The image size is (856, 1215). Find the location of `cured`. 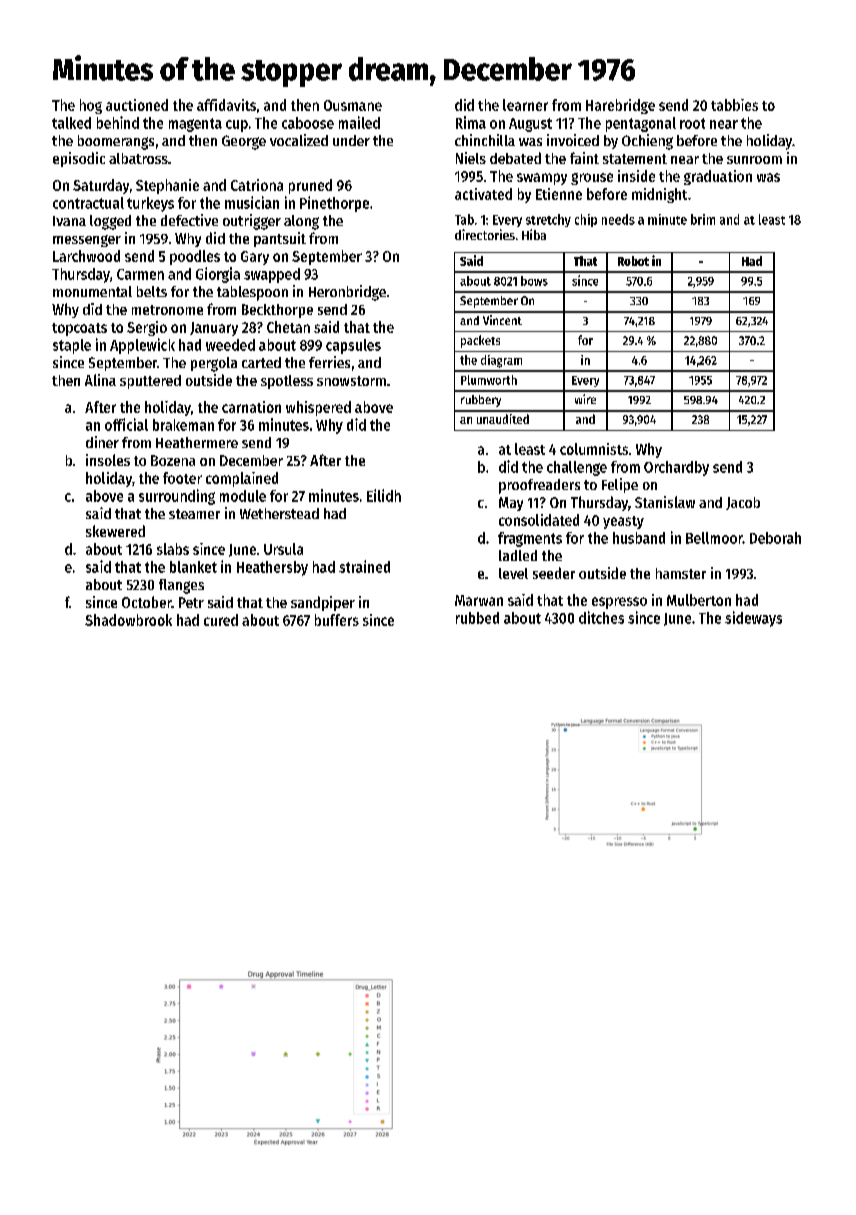

cured is located at coordinates (221, 620).
